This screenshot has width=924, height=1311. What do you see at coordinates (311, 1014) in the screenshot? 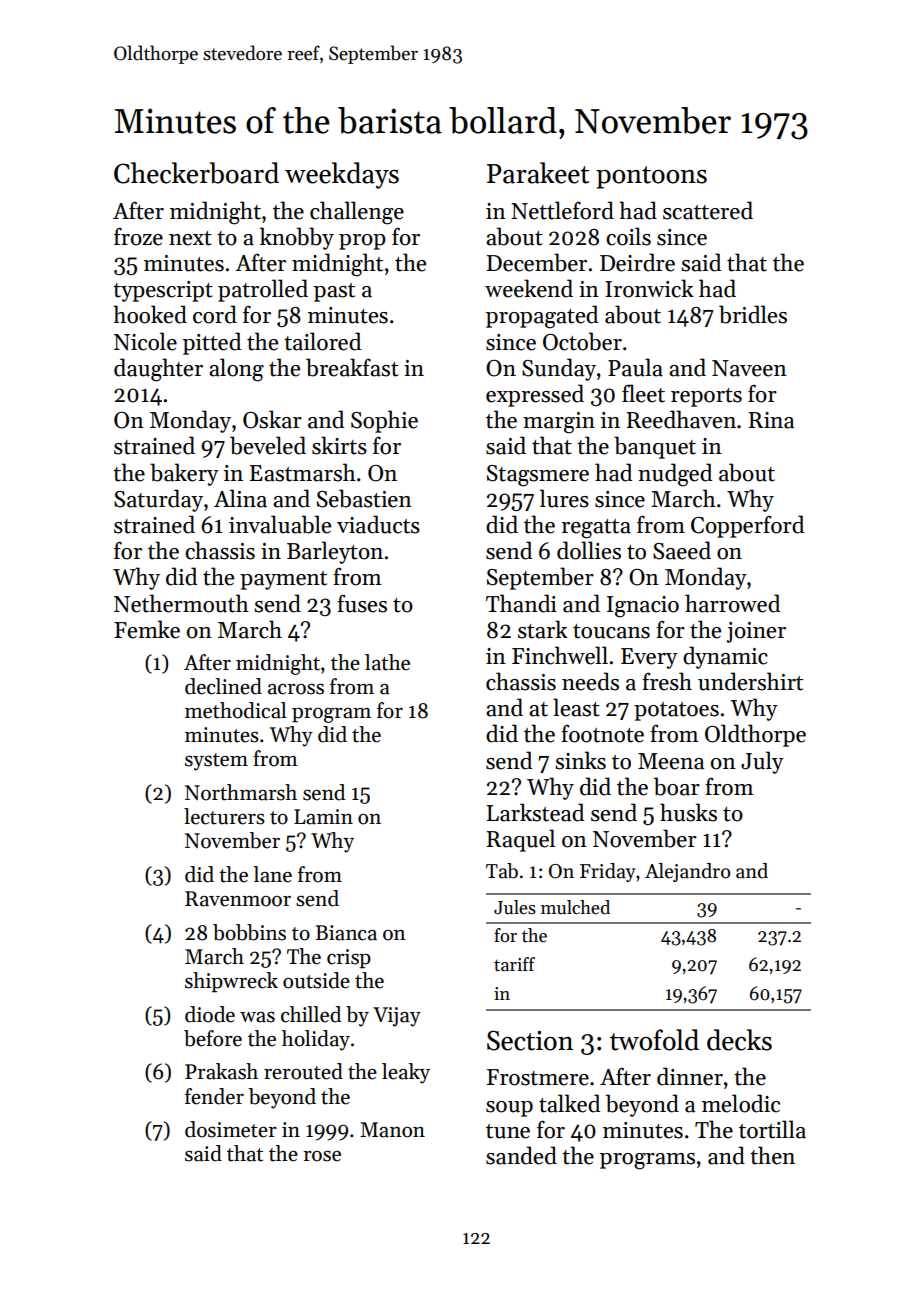
I see `chilled` at bounding box center [311, 1014].
